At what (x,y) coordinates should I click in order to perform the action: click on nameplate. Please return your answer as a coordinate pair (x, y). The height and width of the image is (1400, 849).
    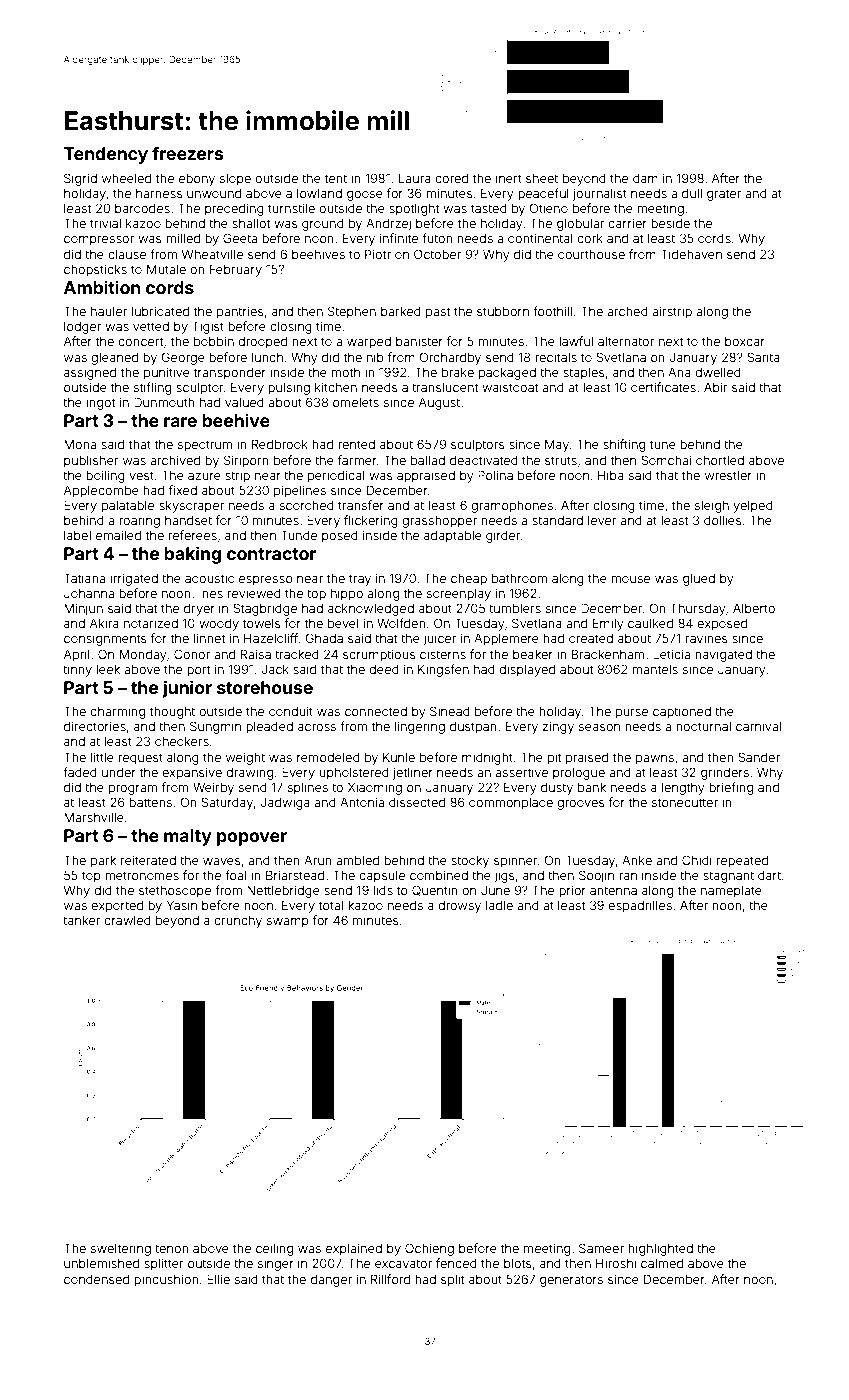
    Looking at the image, I should click on (731, 891).
